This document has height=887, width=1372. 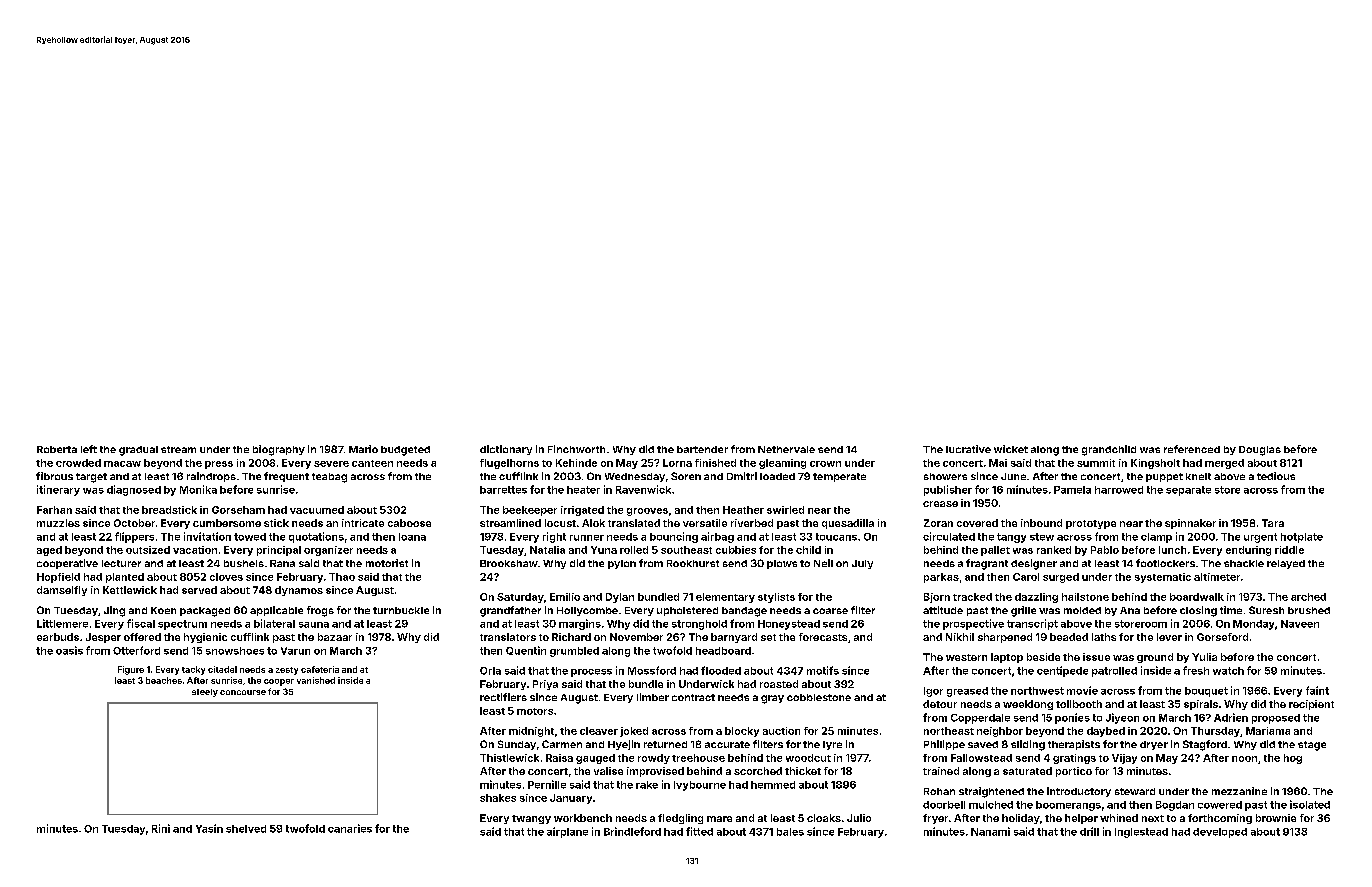 I want to click on Hopfield, so click(x=58, y=578).
